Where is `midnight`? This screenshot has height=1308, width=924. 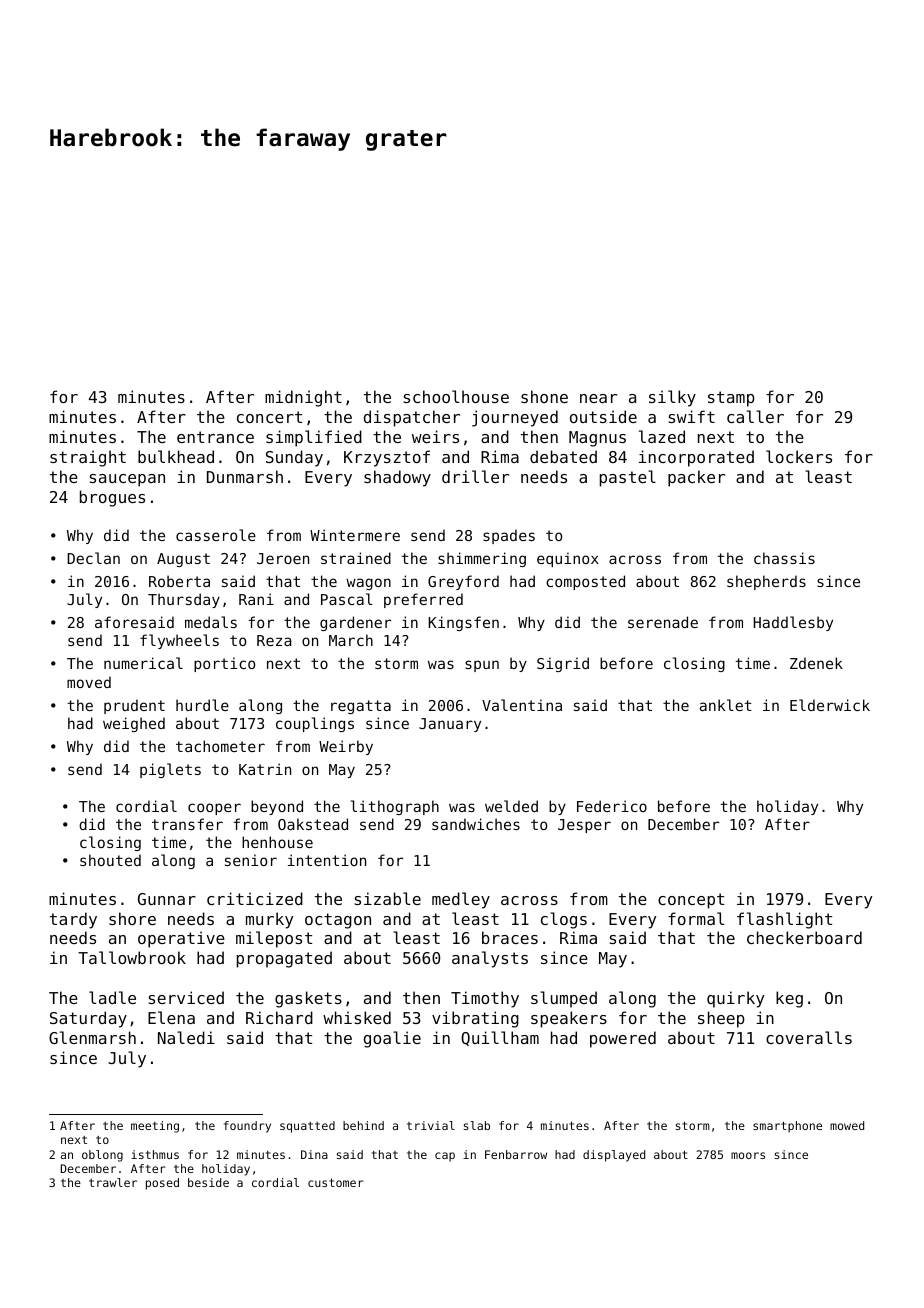 midnight is located at coordinates (303, 398).
